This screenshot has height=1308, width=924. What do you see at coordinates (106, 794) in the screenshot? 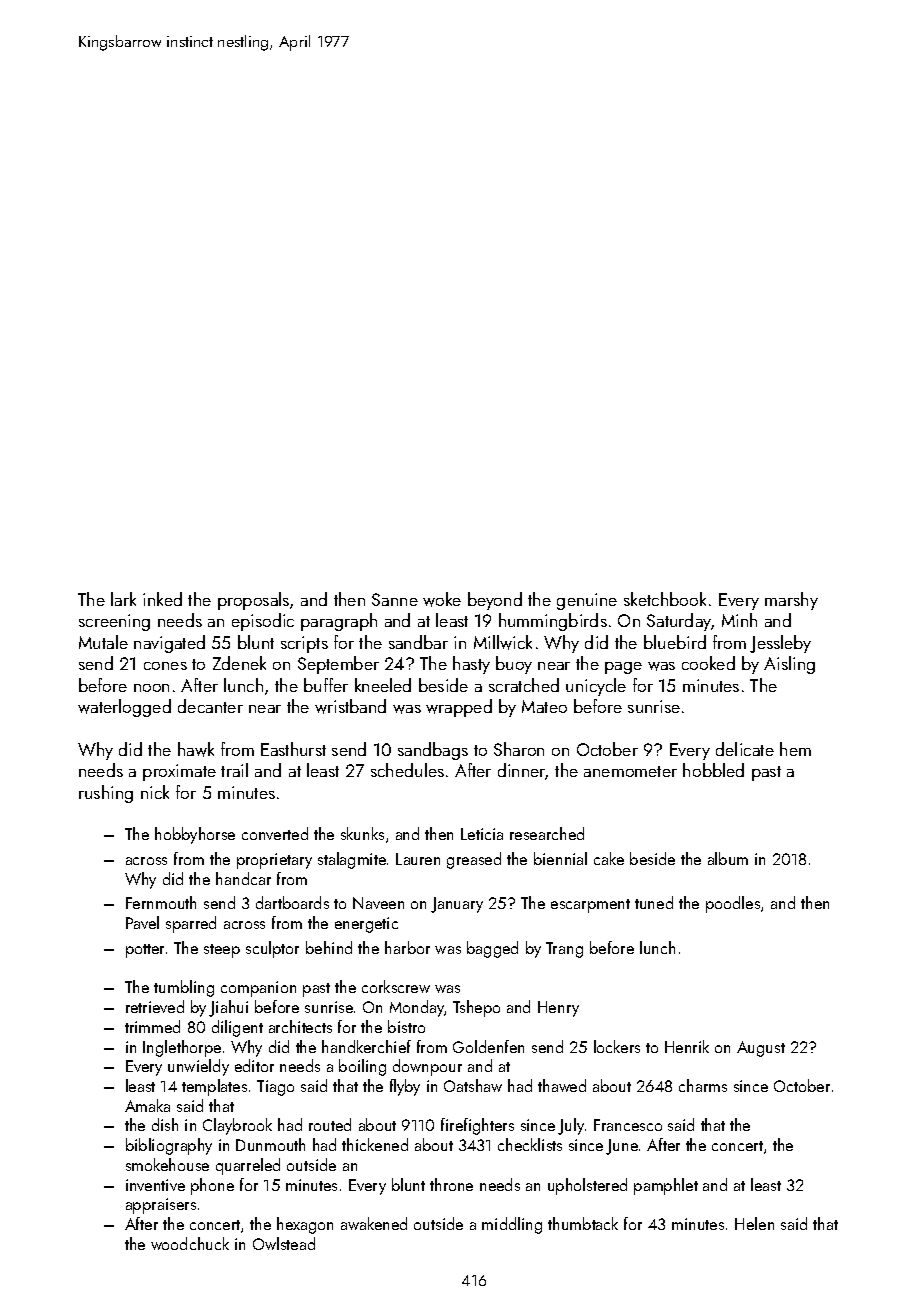
I see `rushing` at bounding box center [106, 794].
